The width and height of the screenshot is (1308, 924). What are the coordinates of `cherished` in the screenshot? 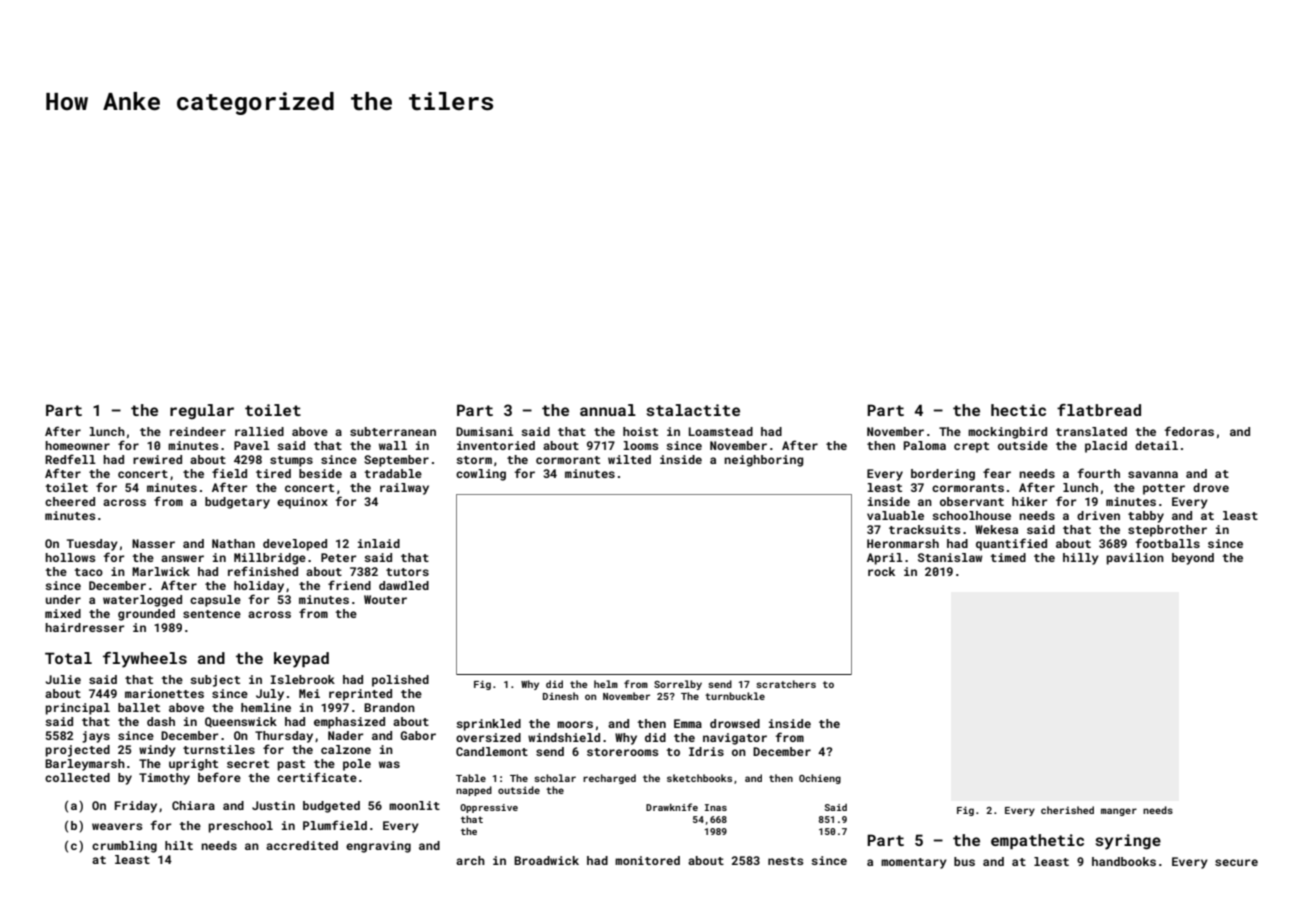 It's located at (1067, 810).
